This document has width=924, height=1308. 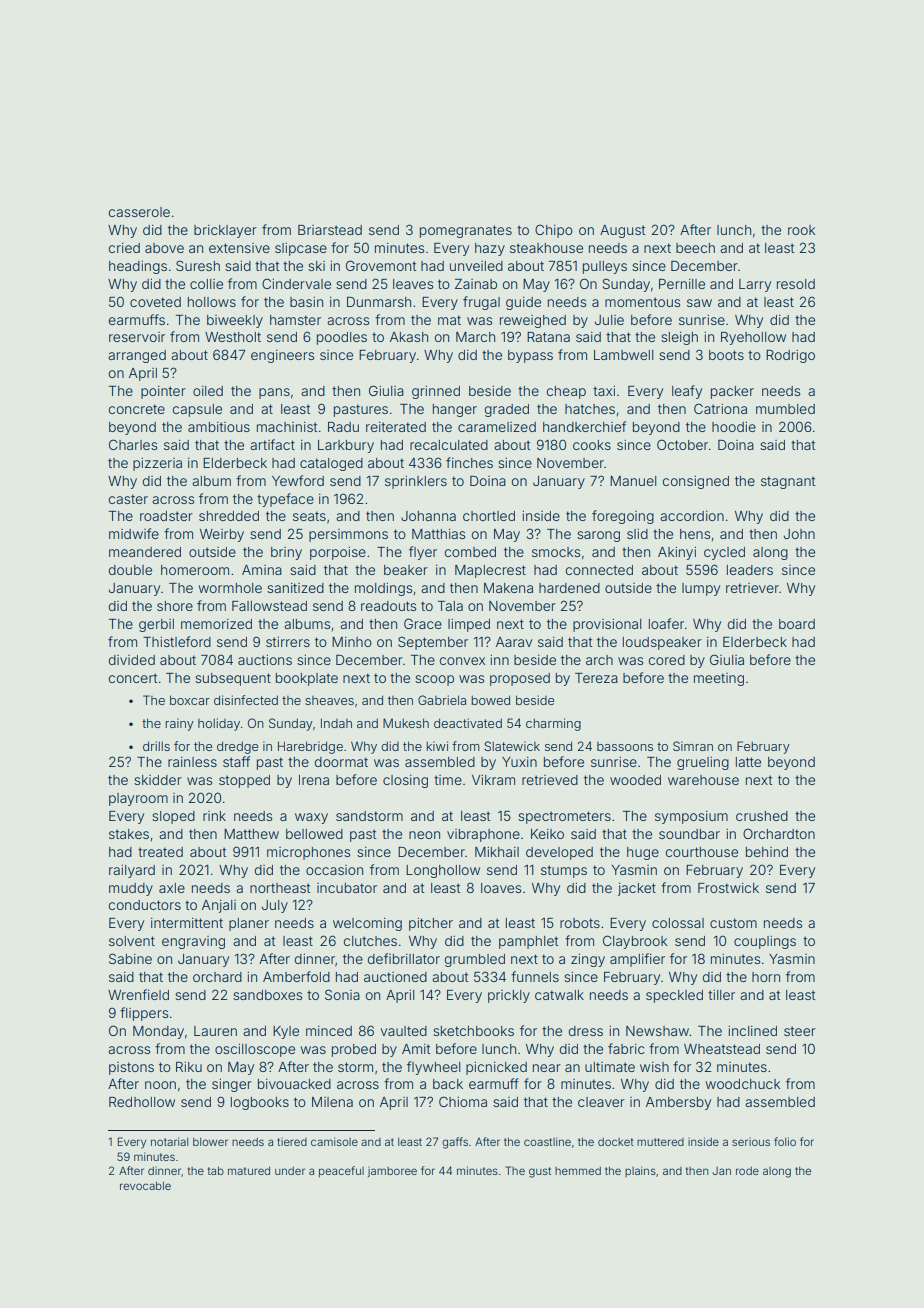 What do you see at coordinates (765, 942) in the document?
I see `couplings` at bounding box center [765, 942].
